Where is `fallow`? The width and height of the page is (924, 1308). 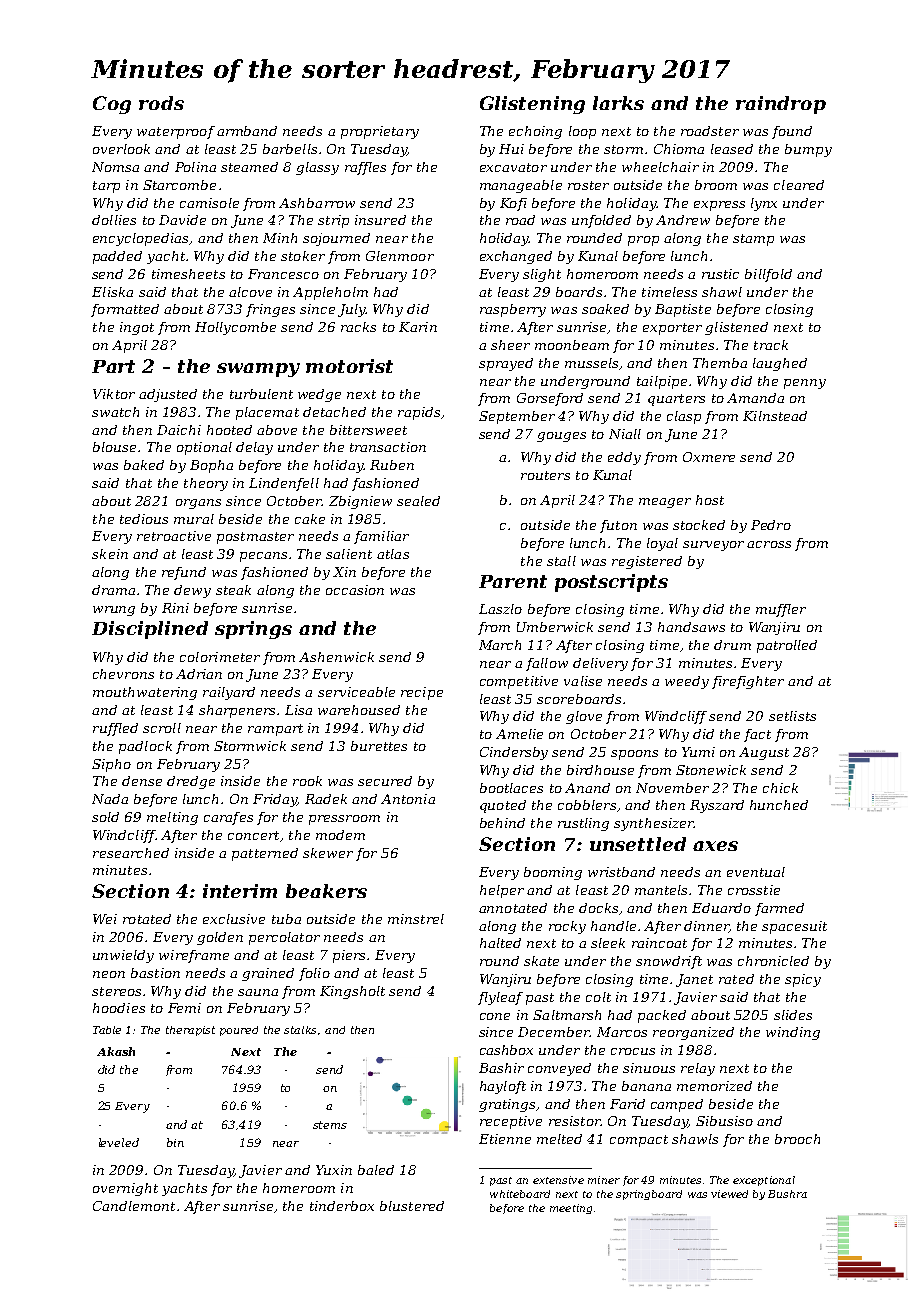
fallow is located at coordinates (547, 664).
